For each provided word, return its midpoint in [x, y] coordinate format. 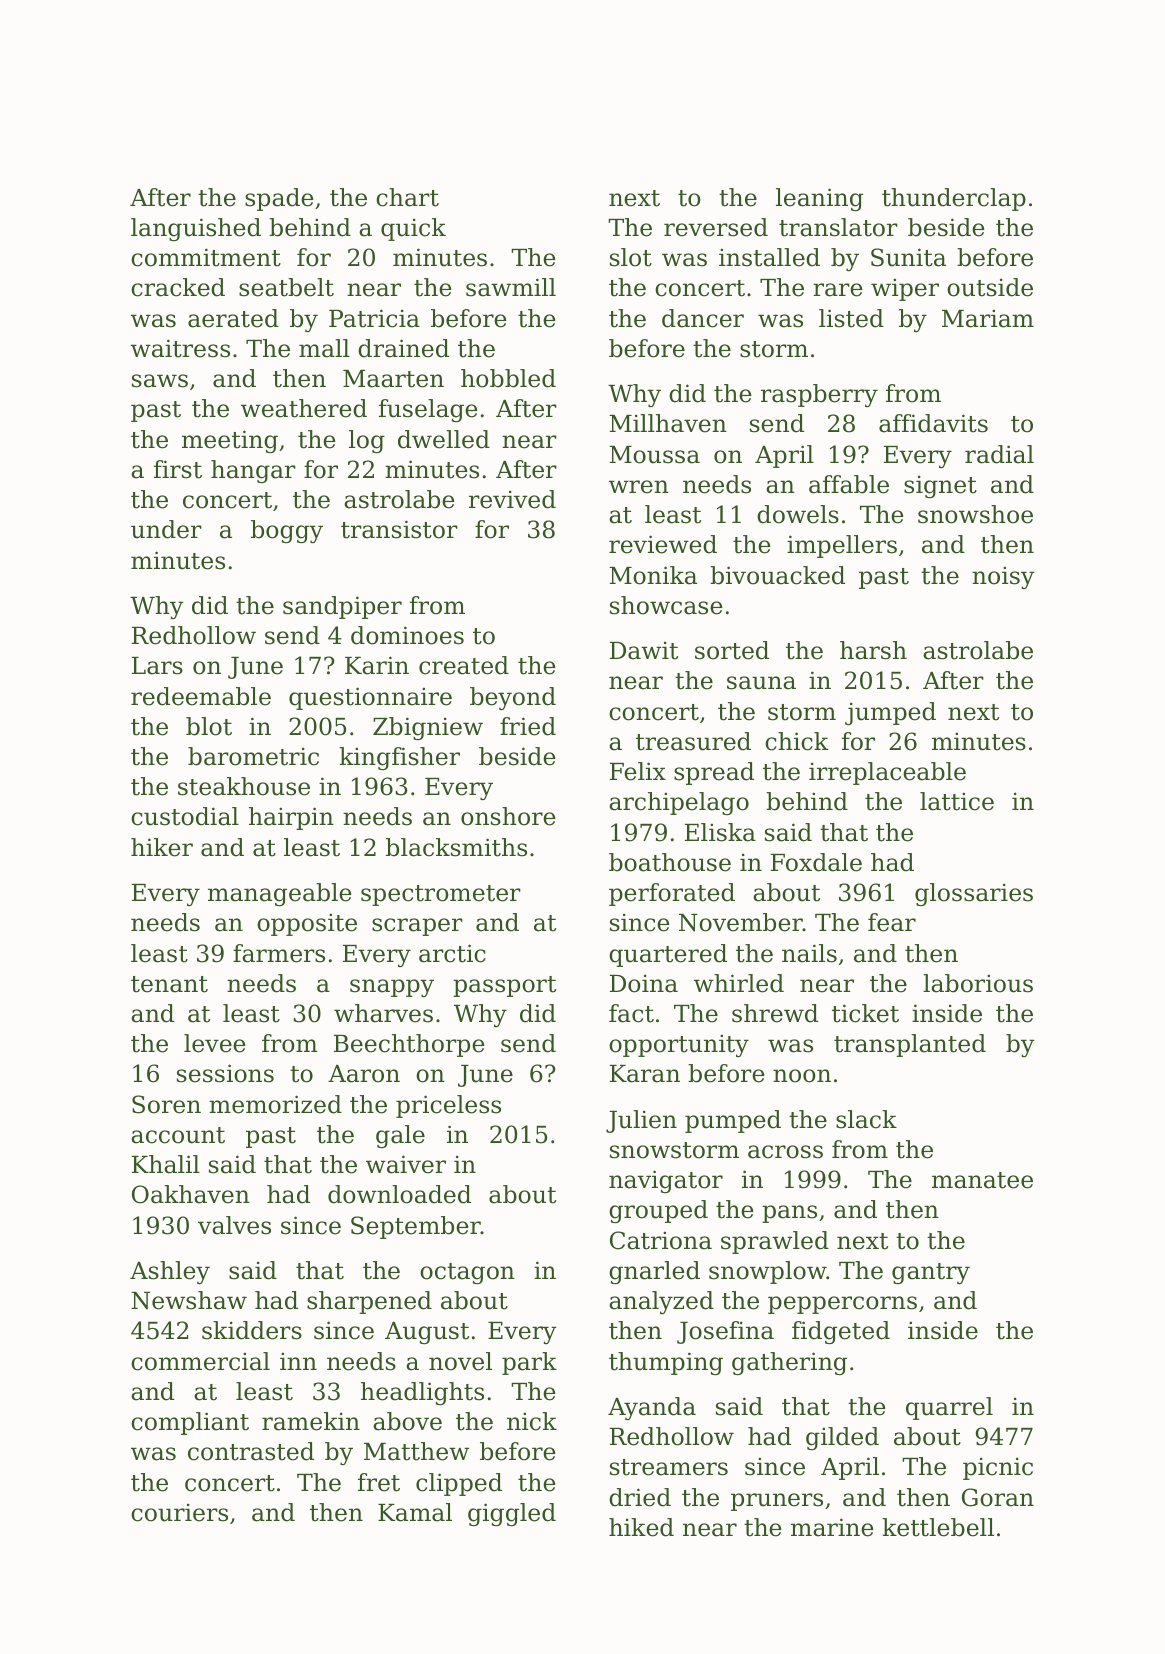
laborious [978, 983]
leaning [819, 199]
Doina [644, 983]
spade [279, 199]
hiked [641, 1527]
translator [838, 227]
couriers [179, 1512]
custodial [185, 816]
